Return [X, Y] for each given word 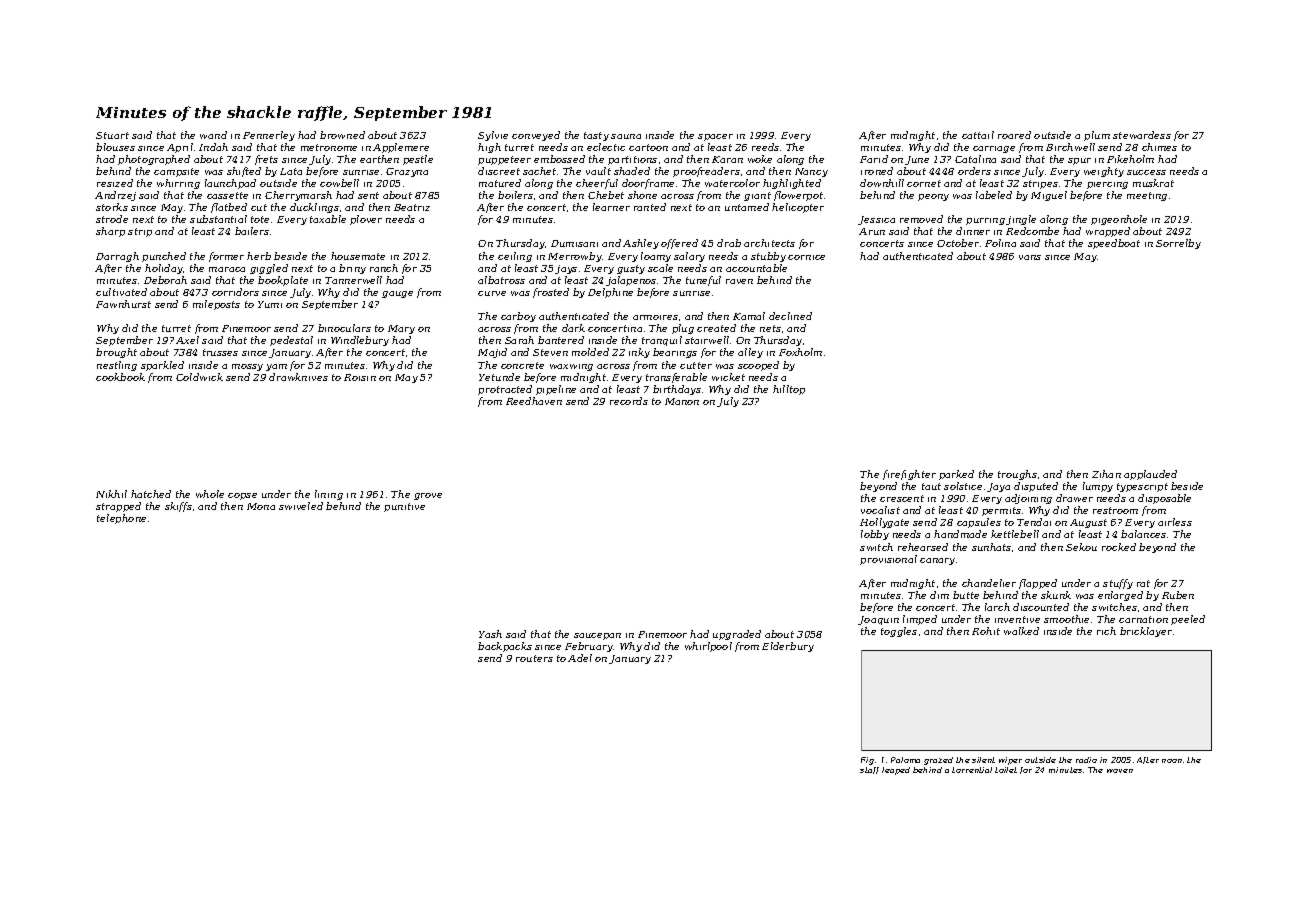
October [958, 243]
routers [534, 658]
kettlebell [1015, 534]
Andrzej [115, 196]
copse [242, 496]
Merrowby [575, 257]
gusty [631, 269]
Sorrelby [1178, 244]
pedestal [291, 341]
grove [428, 496]
